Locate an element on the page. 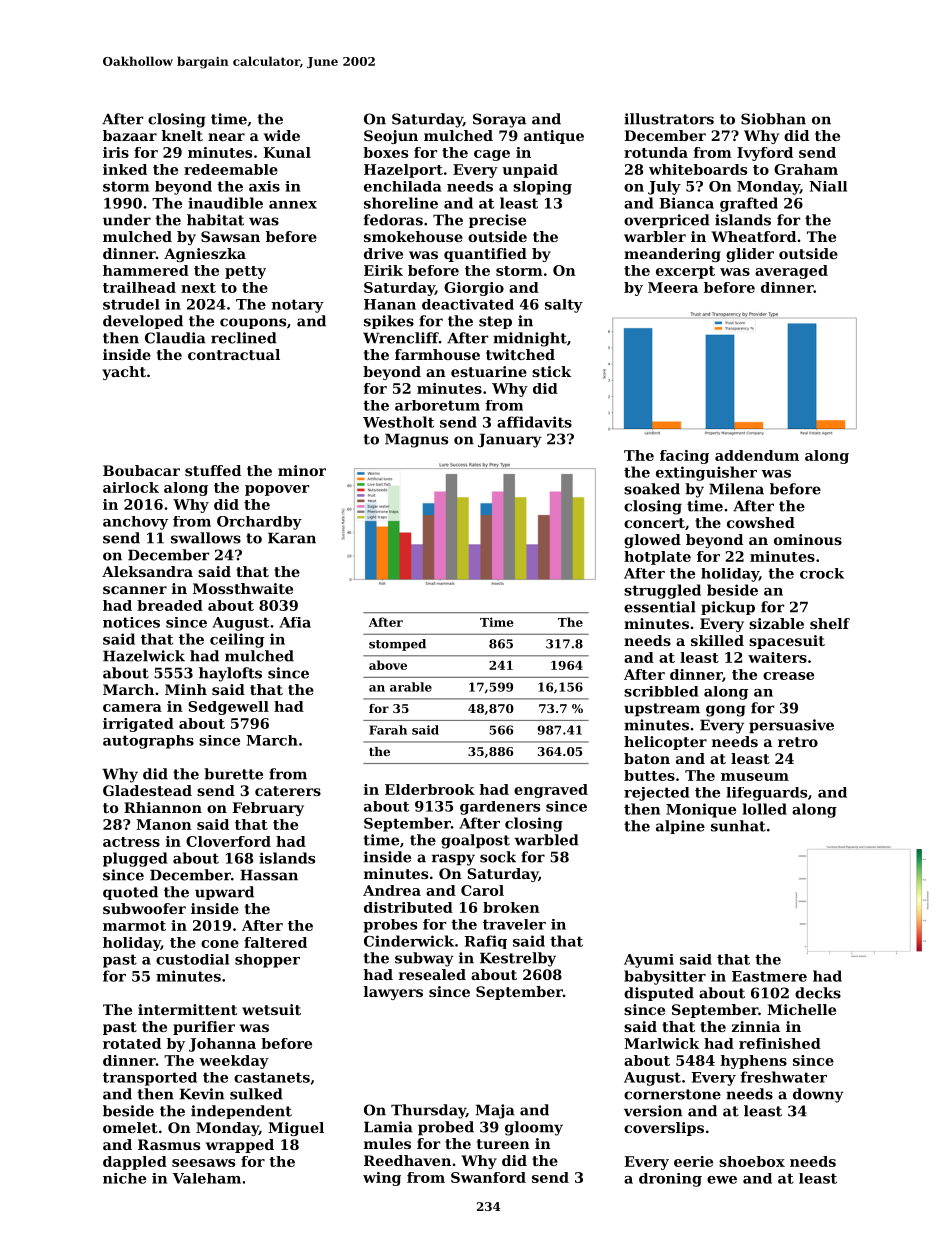  popover is located at coordinates (277, 490).
